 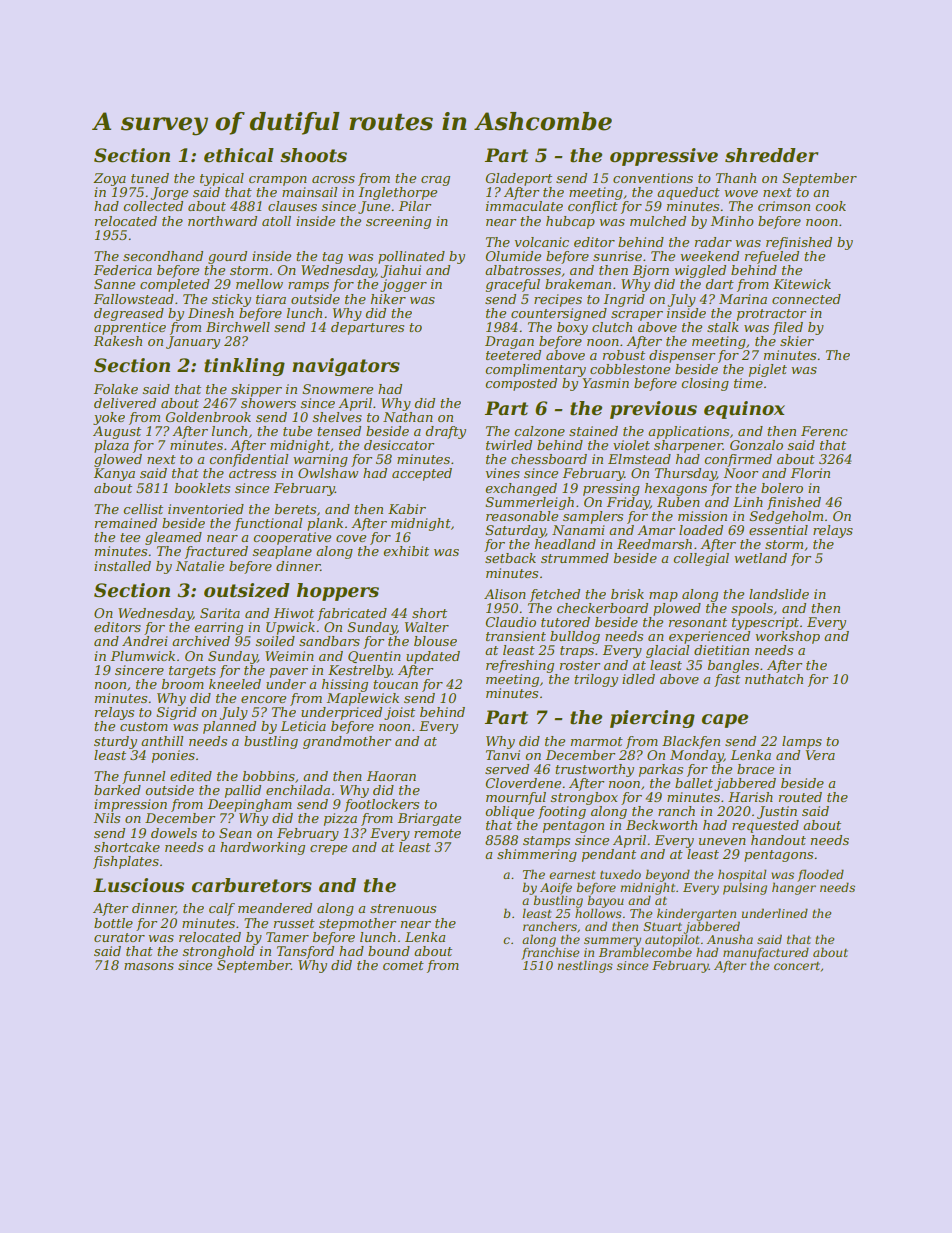 What do you see at coordinates (222, 179) in the screenshot?
I see `typical` at bounding box center [222, 179].
